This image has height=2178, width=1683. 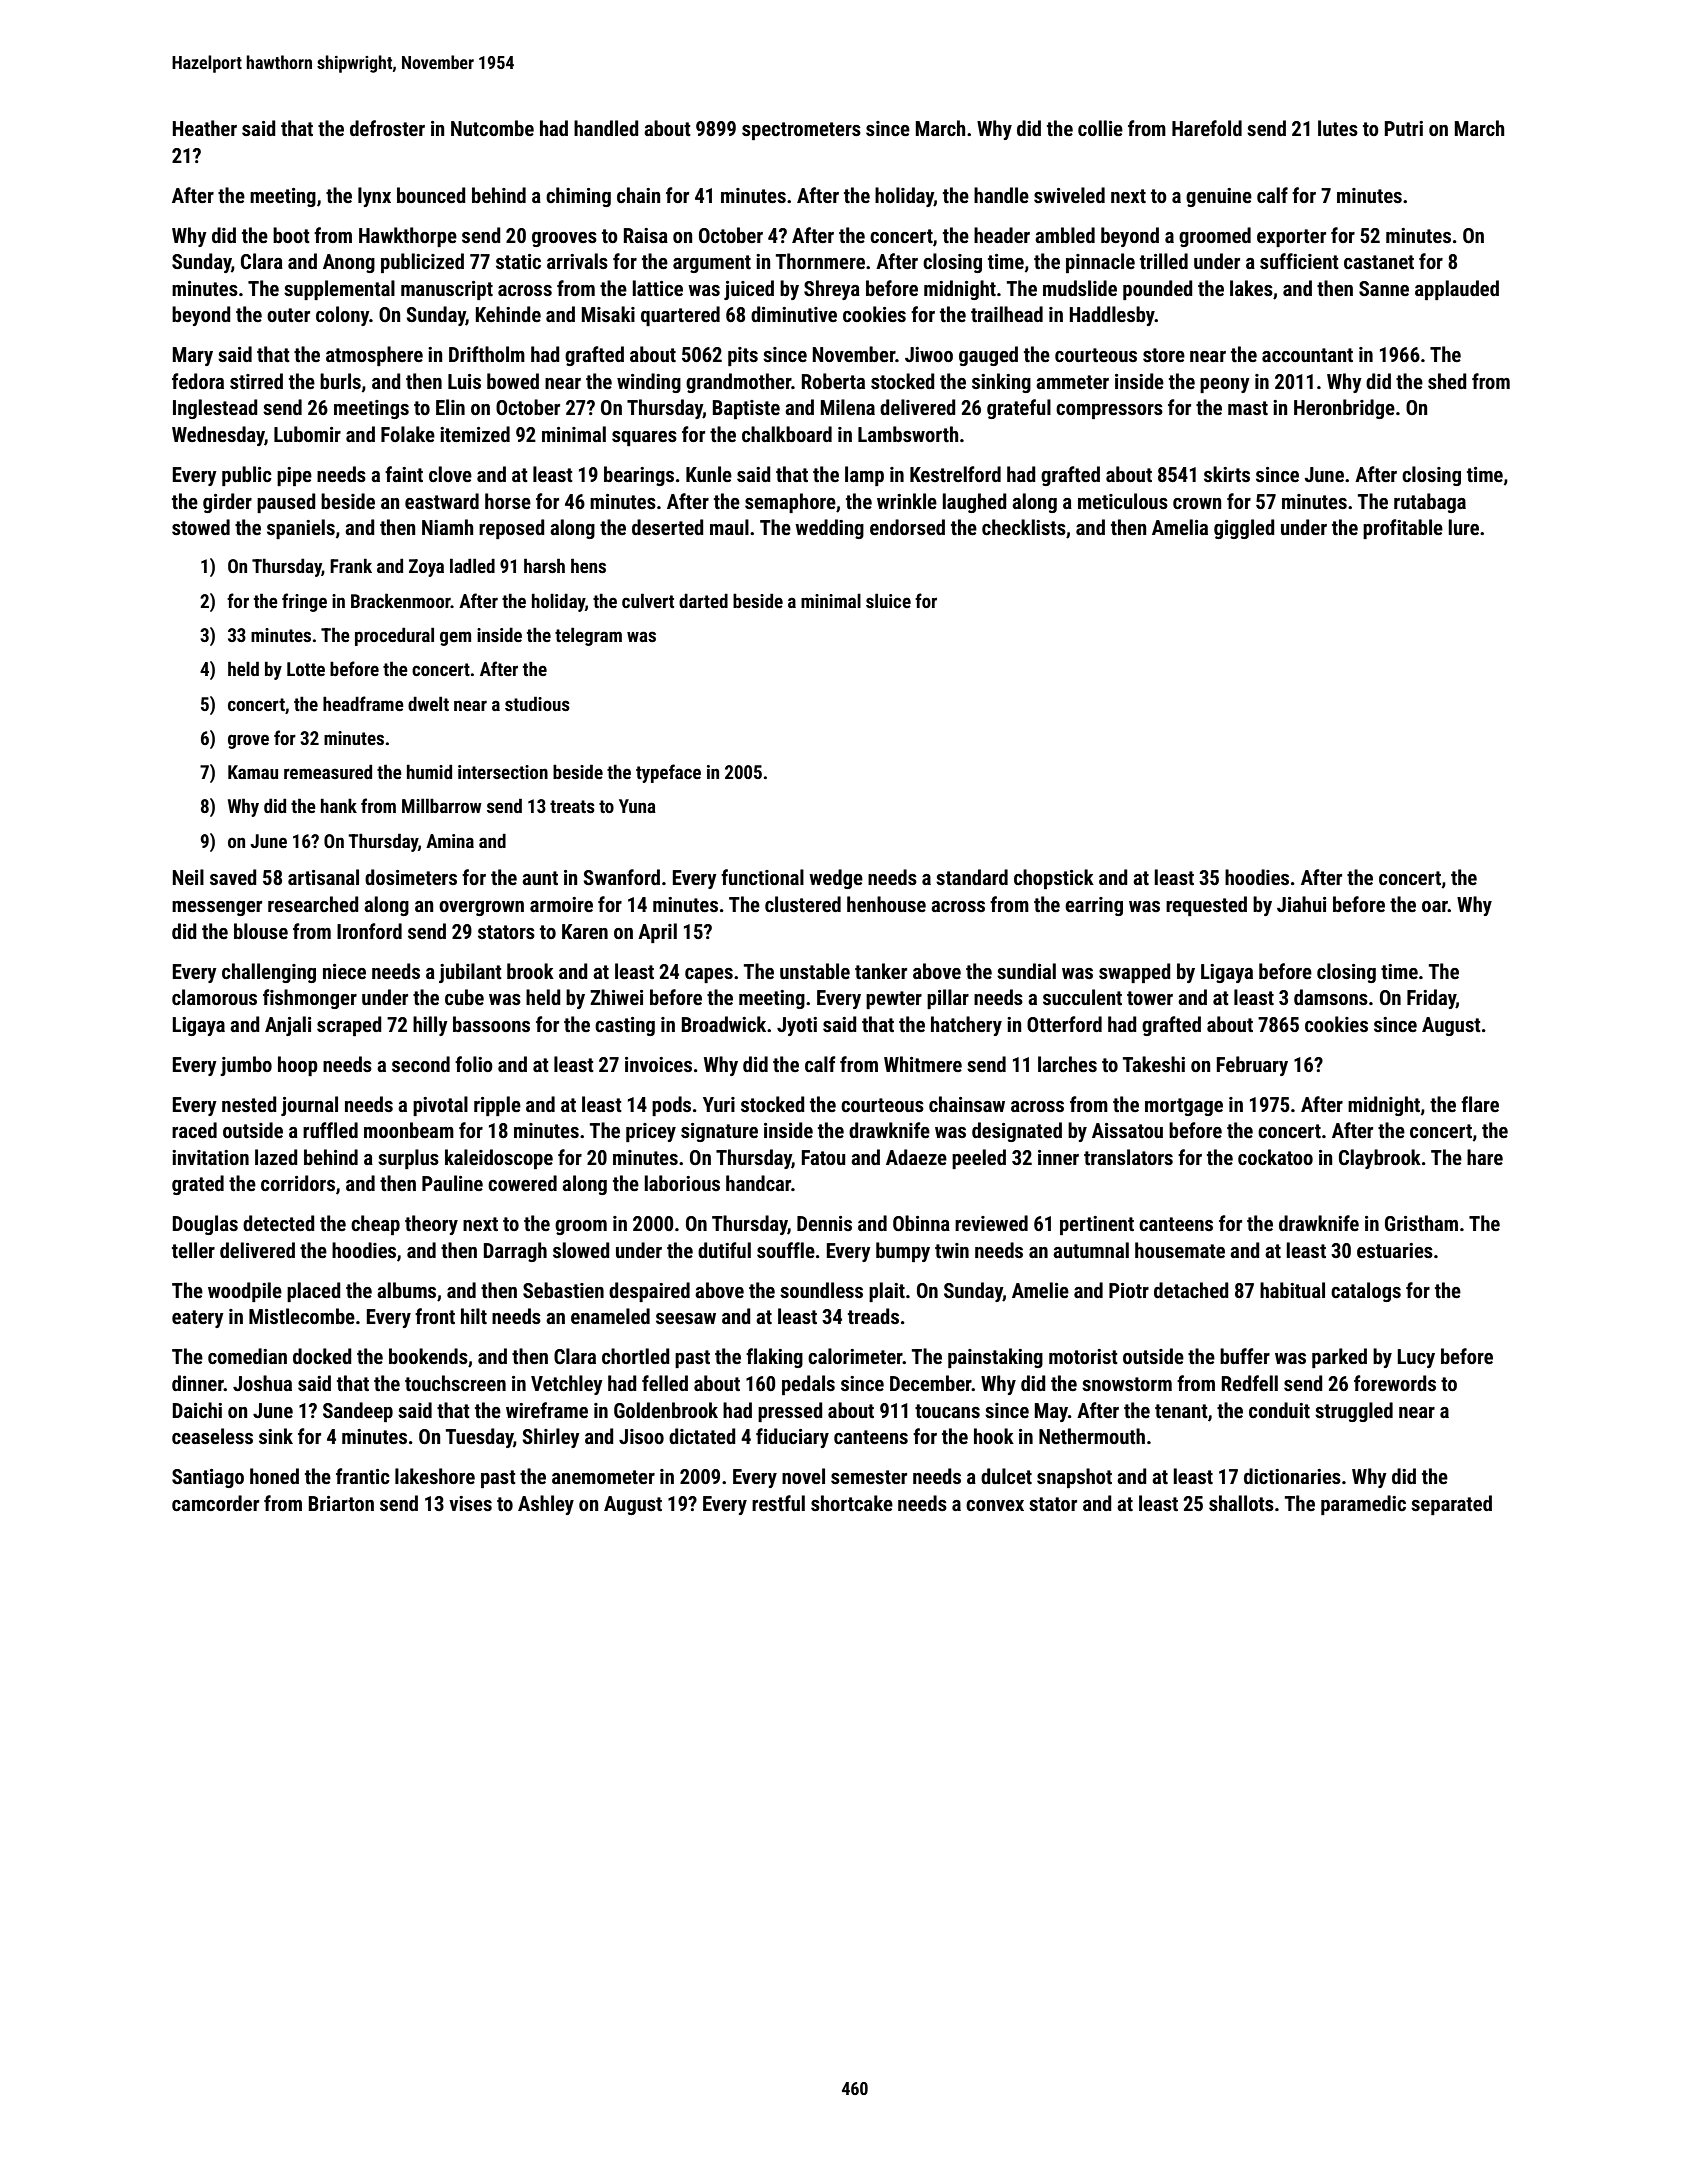 I want to click on dictated, so click(x=702, y=1436).
